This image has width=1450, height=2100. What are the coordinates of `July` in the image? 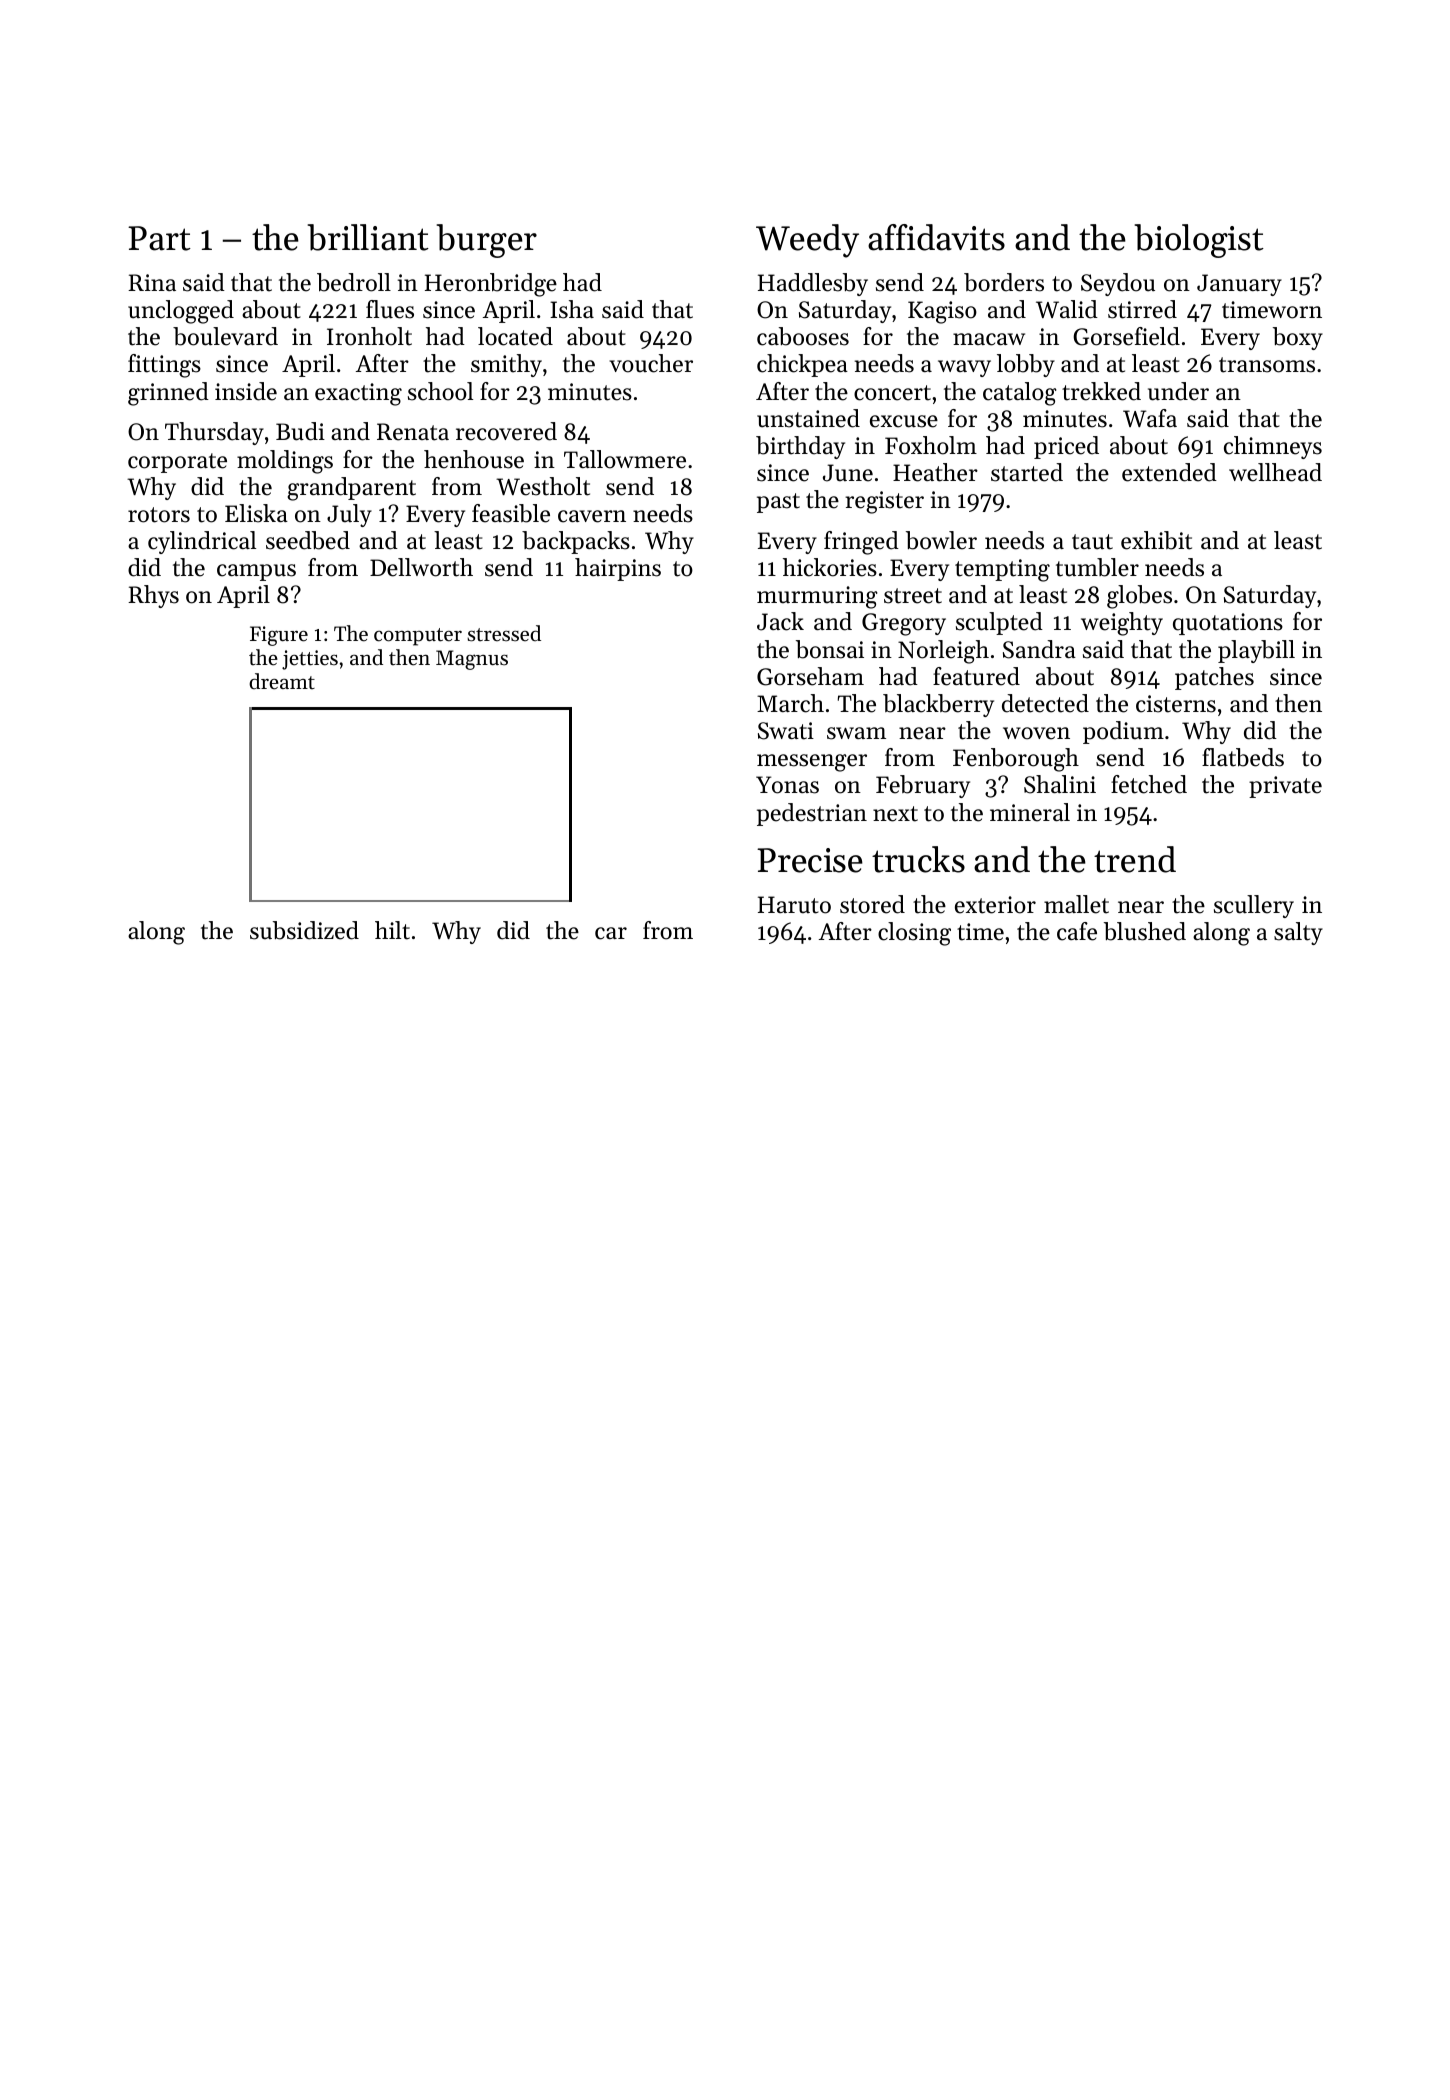 It's located at (349, 515).
